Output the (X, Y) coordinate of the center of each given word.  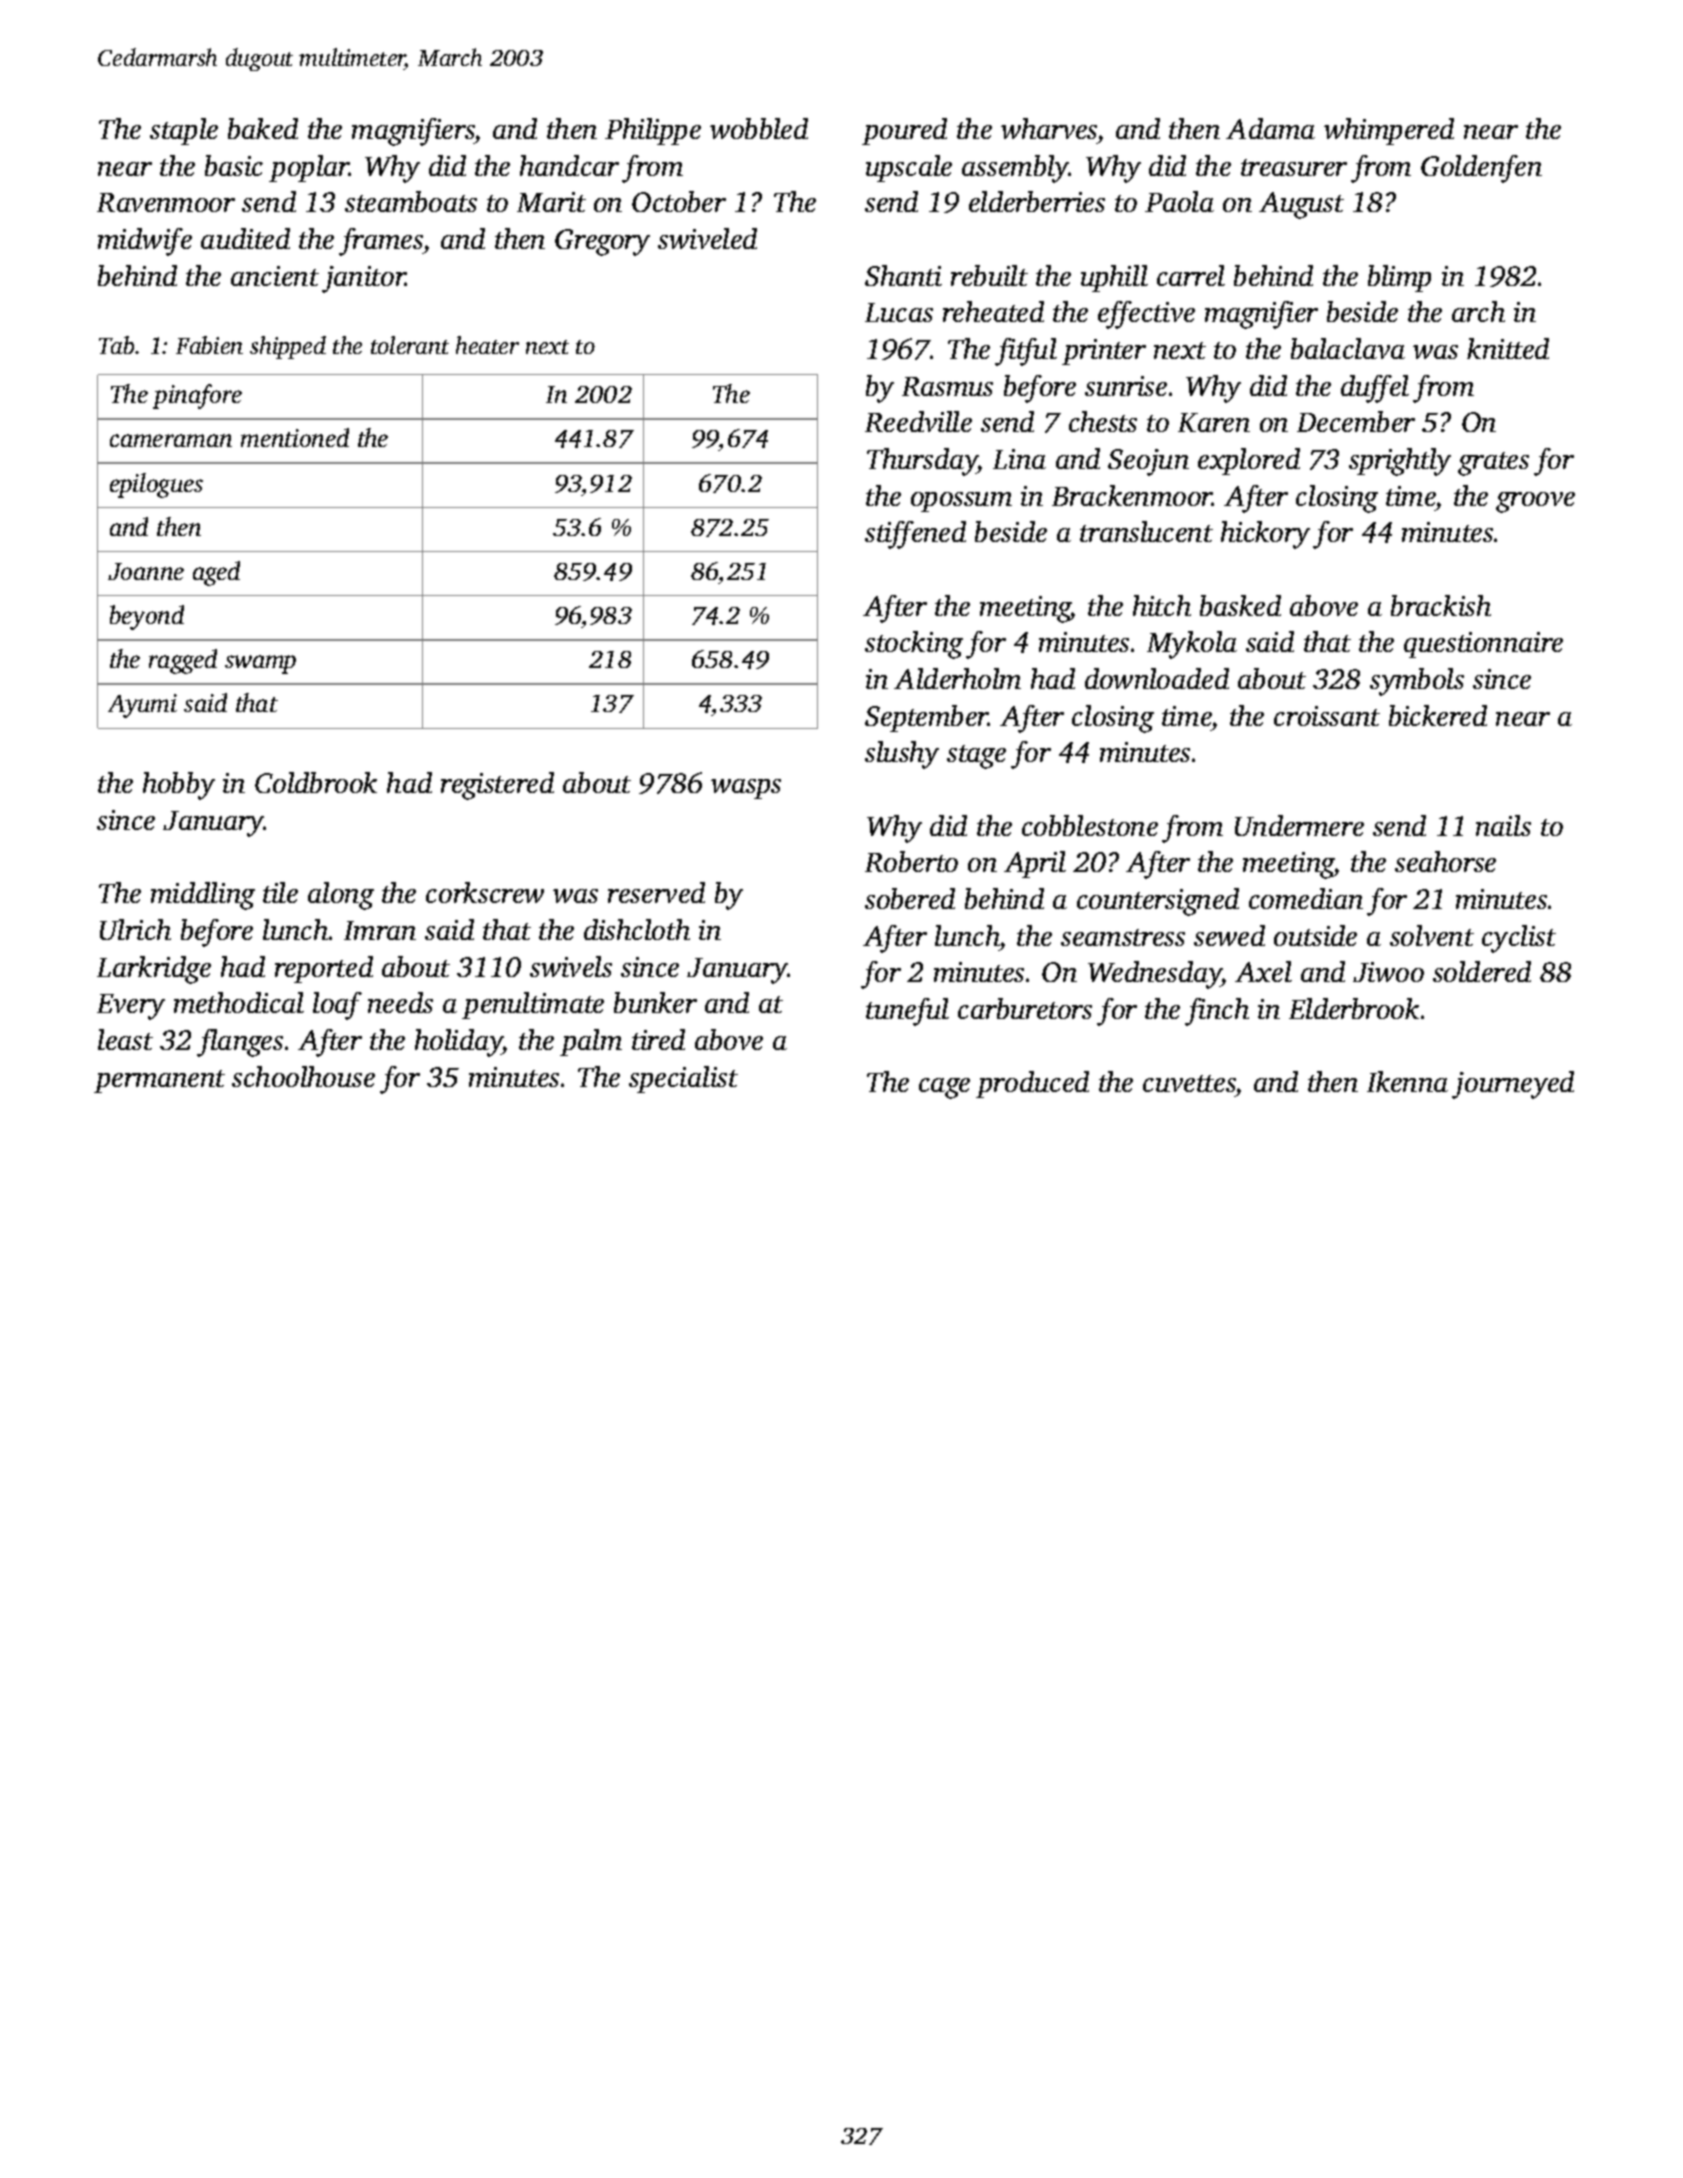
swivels (571, 966)
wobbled (759, 128)
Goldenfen (1481, 169)
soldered (1482, 971)
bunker (655, 1002)
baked (263, 128)
